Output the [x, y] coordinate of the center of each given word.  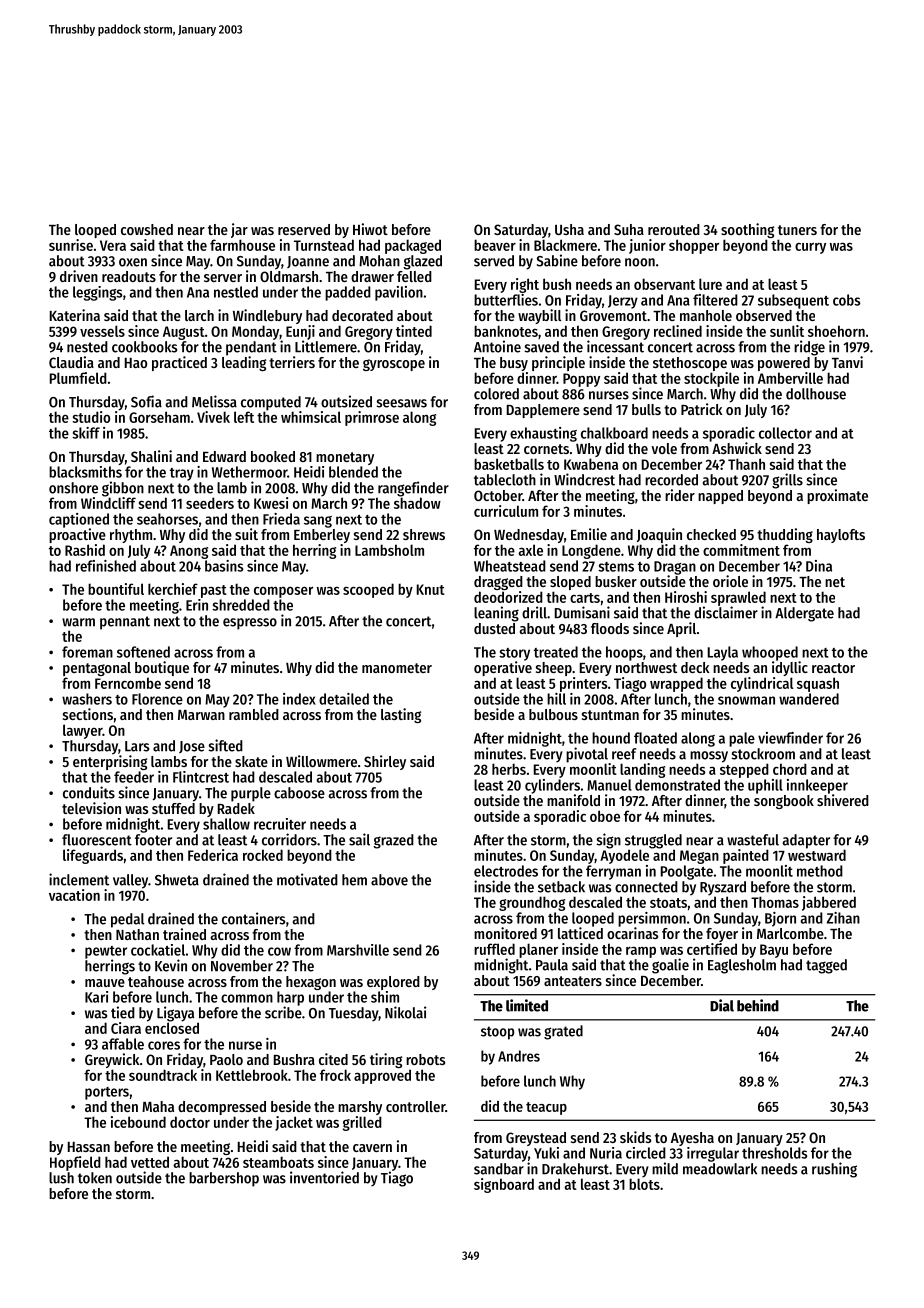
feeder [134, 777]
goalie [670, 966]
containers [253, 918]
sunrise [71, 245]
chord [790, 769]
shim [385, 997]
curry [810, 248]
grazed [393, 841]
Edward [224, 456]
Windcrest [584, 479]
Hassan [89, 1147]
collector [785, 433]
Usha [569, 229]
